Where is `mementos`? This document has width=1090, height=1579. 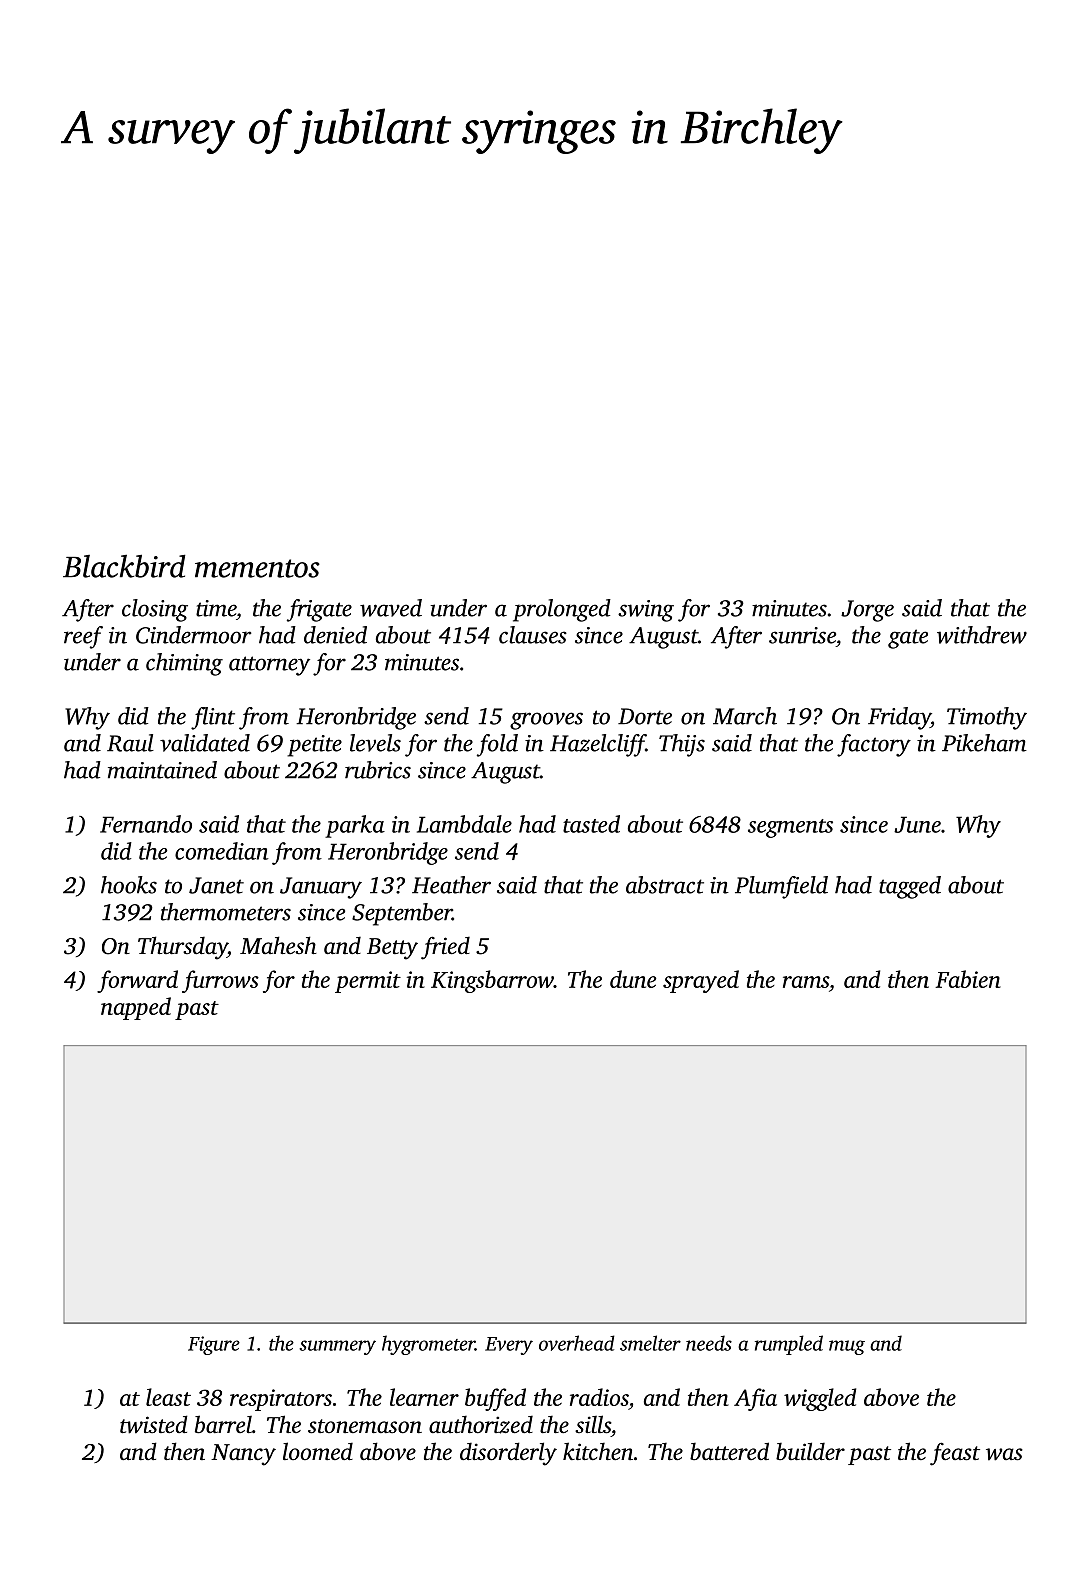
mementos is located at coordinates (257, 568).
